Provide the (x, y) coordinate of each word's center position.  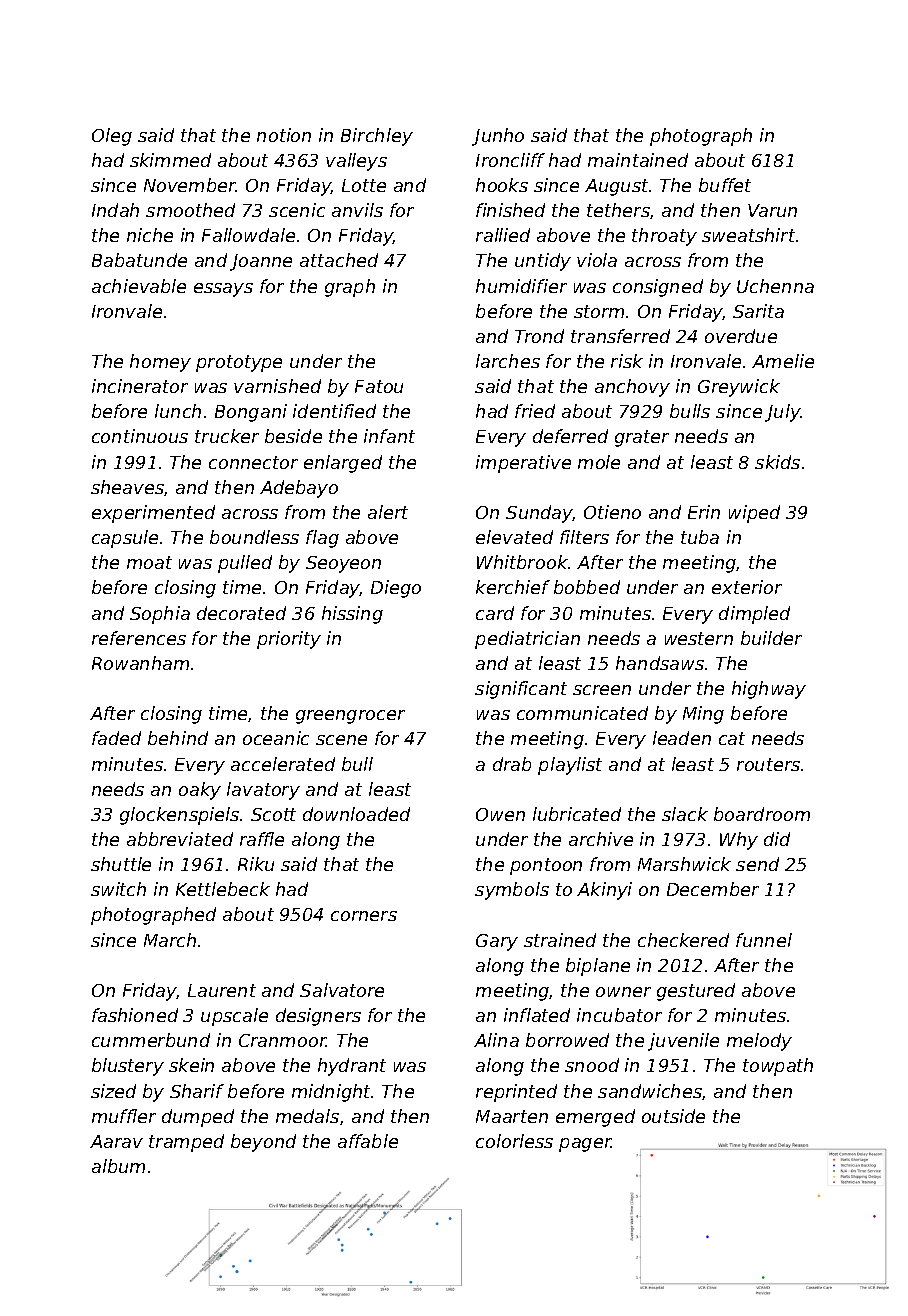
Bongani (251, 413)
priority (289, 640)
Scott (273, 814)
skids (777, 462)
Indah (115, 210)
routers (768, 764)
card (495, 613)
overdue (741, 336)
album (118, 1166)
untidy (543, 262)
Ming (703, 715)
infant (389, 436)
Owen (500, 814)
